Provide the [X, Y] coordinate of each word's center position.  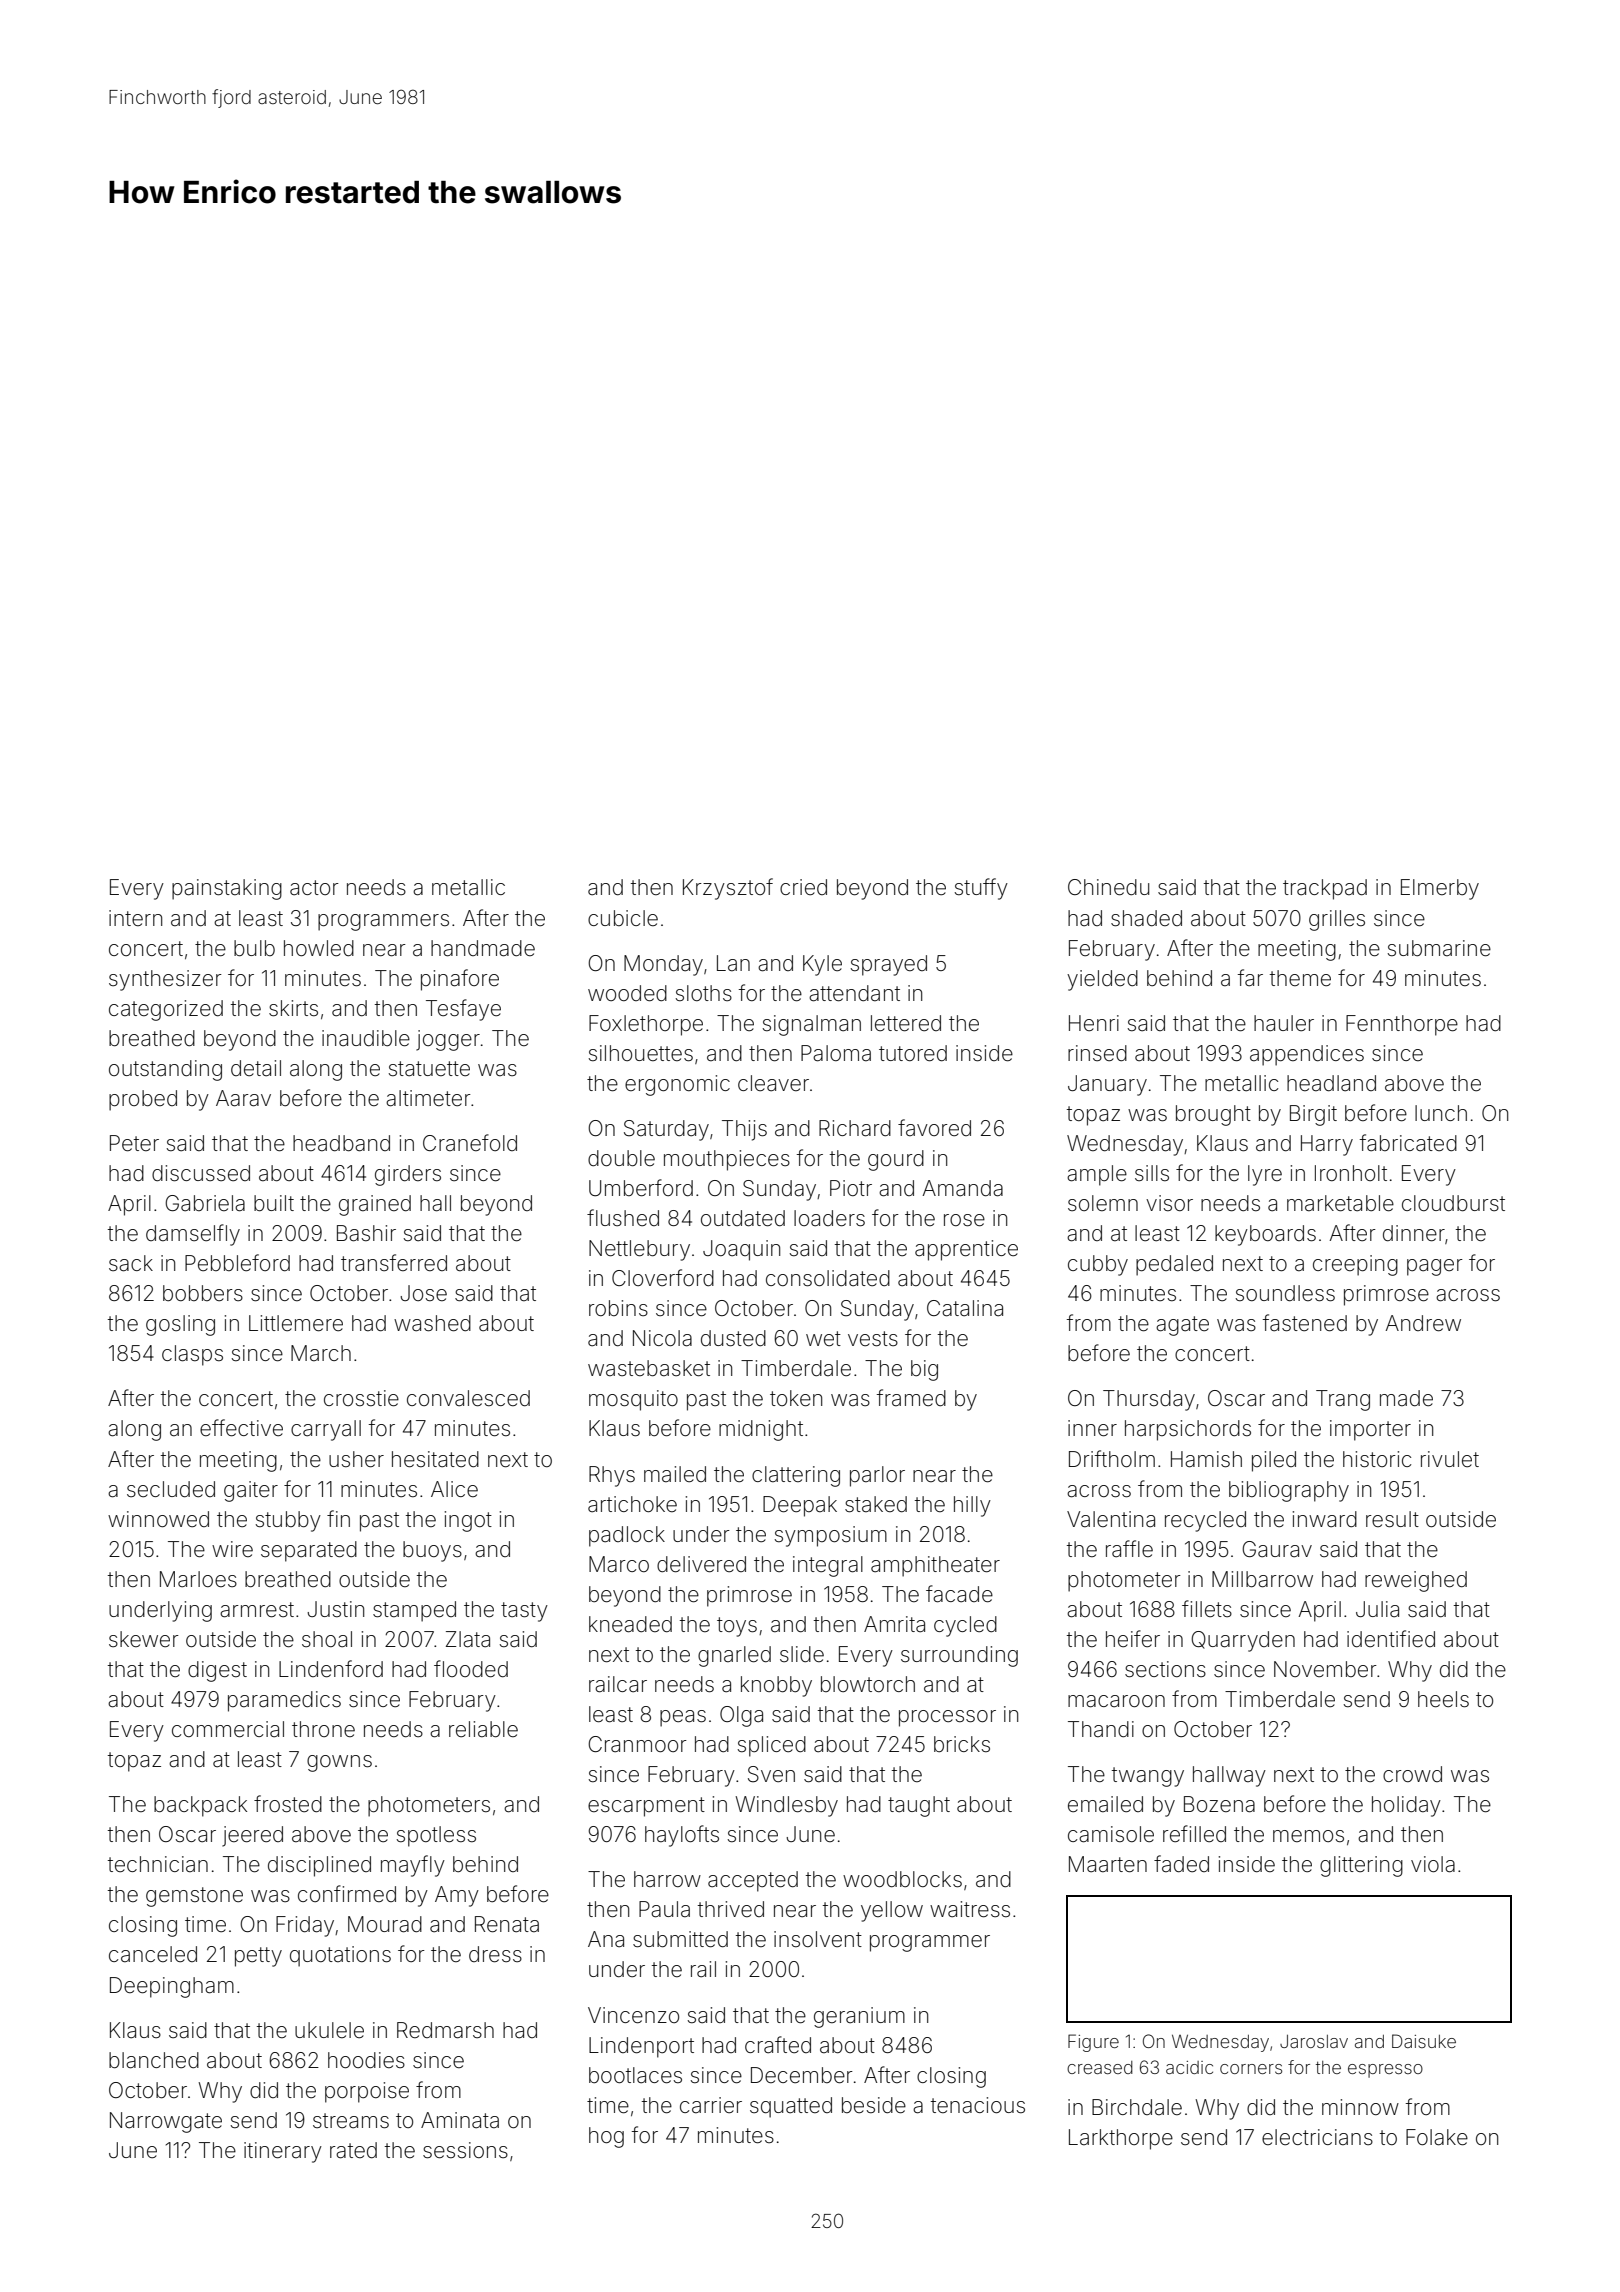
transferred [394, 1263]
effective [241, 1428]
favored [934, 1127]
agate [1182, 1326]
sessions [465, 2150]
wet [823, 1338]
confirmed [347, 1893]
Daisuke [1424, 2041]
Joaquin [741, 1250]
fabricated [1408, 1143]
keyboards [1265, 1235]
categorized [166, 1010]
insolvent [818, 1939]
